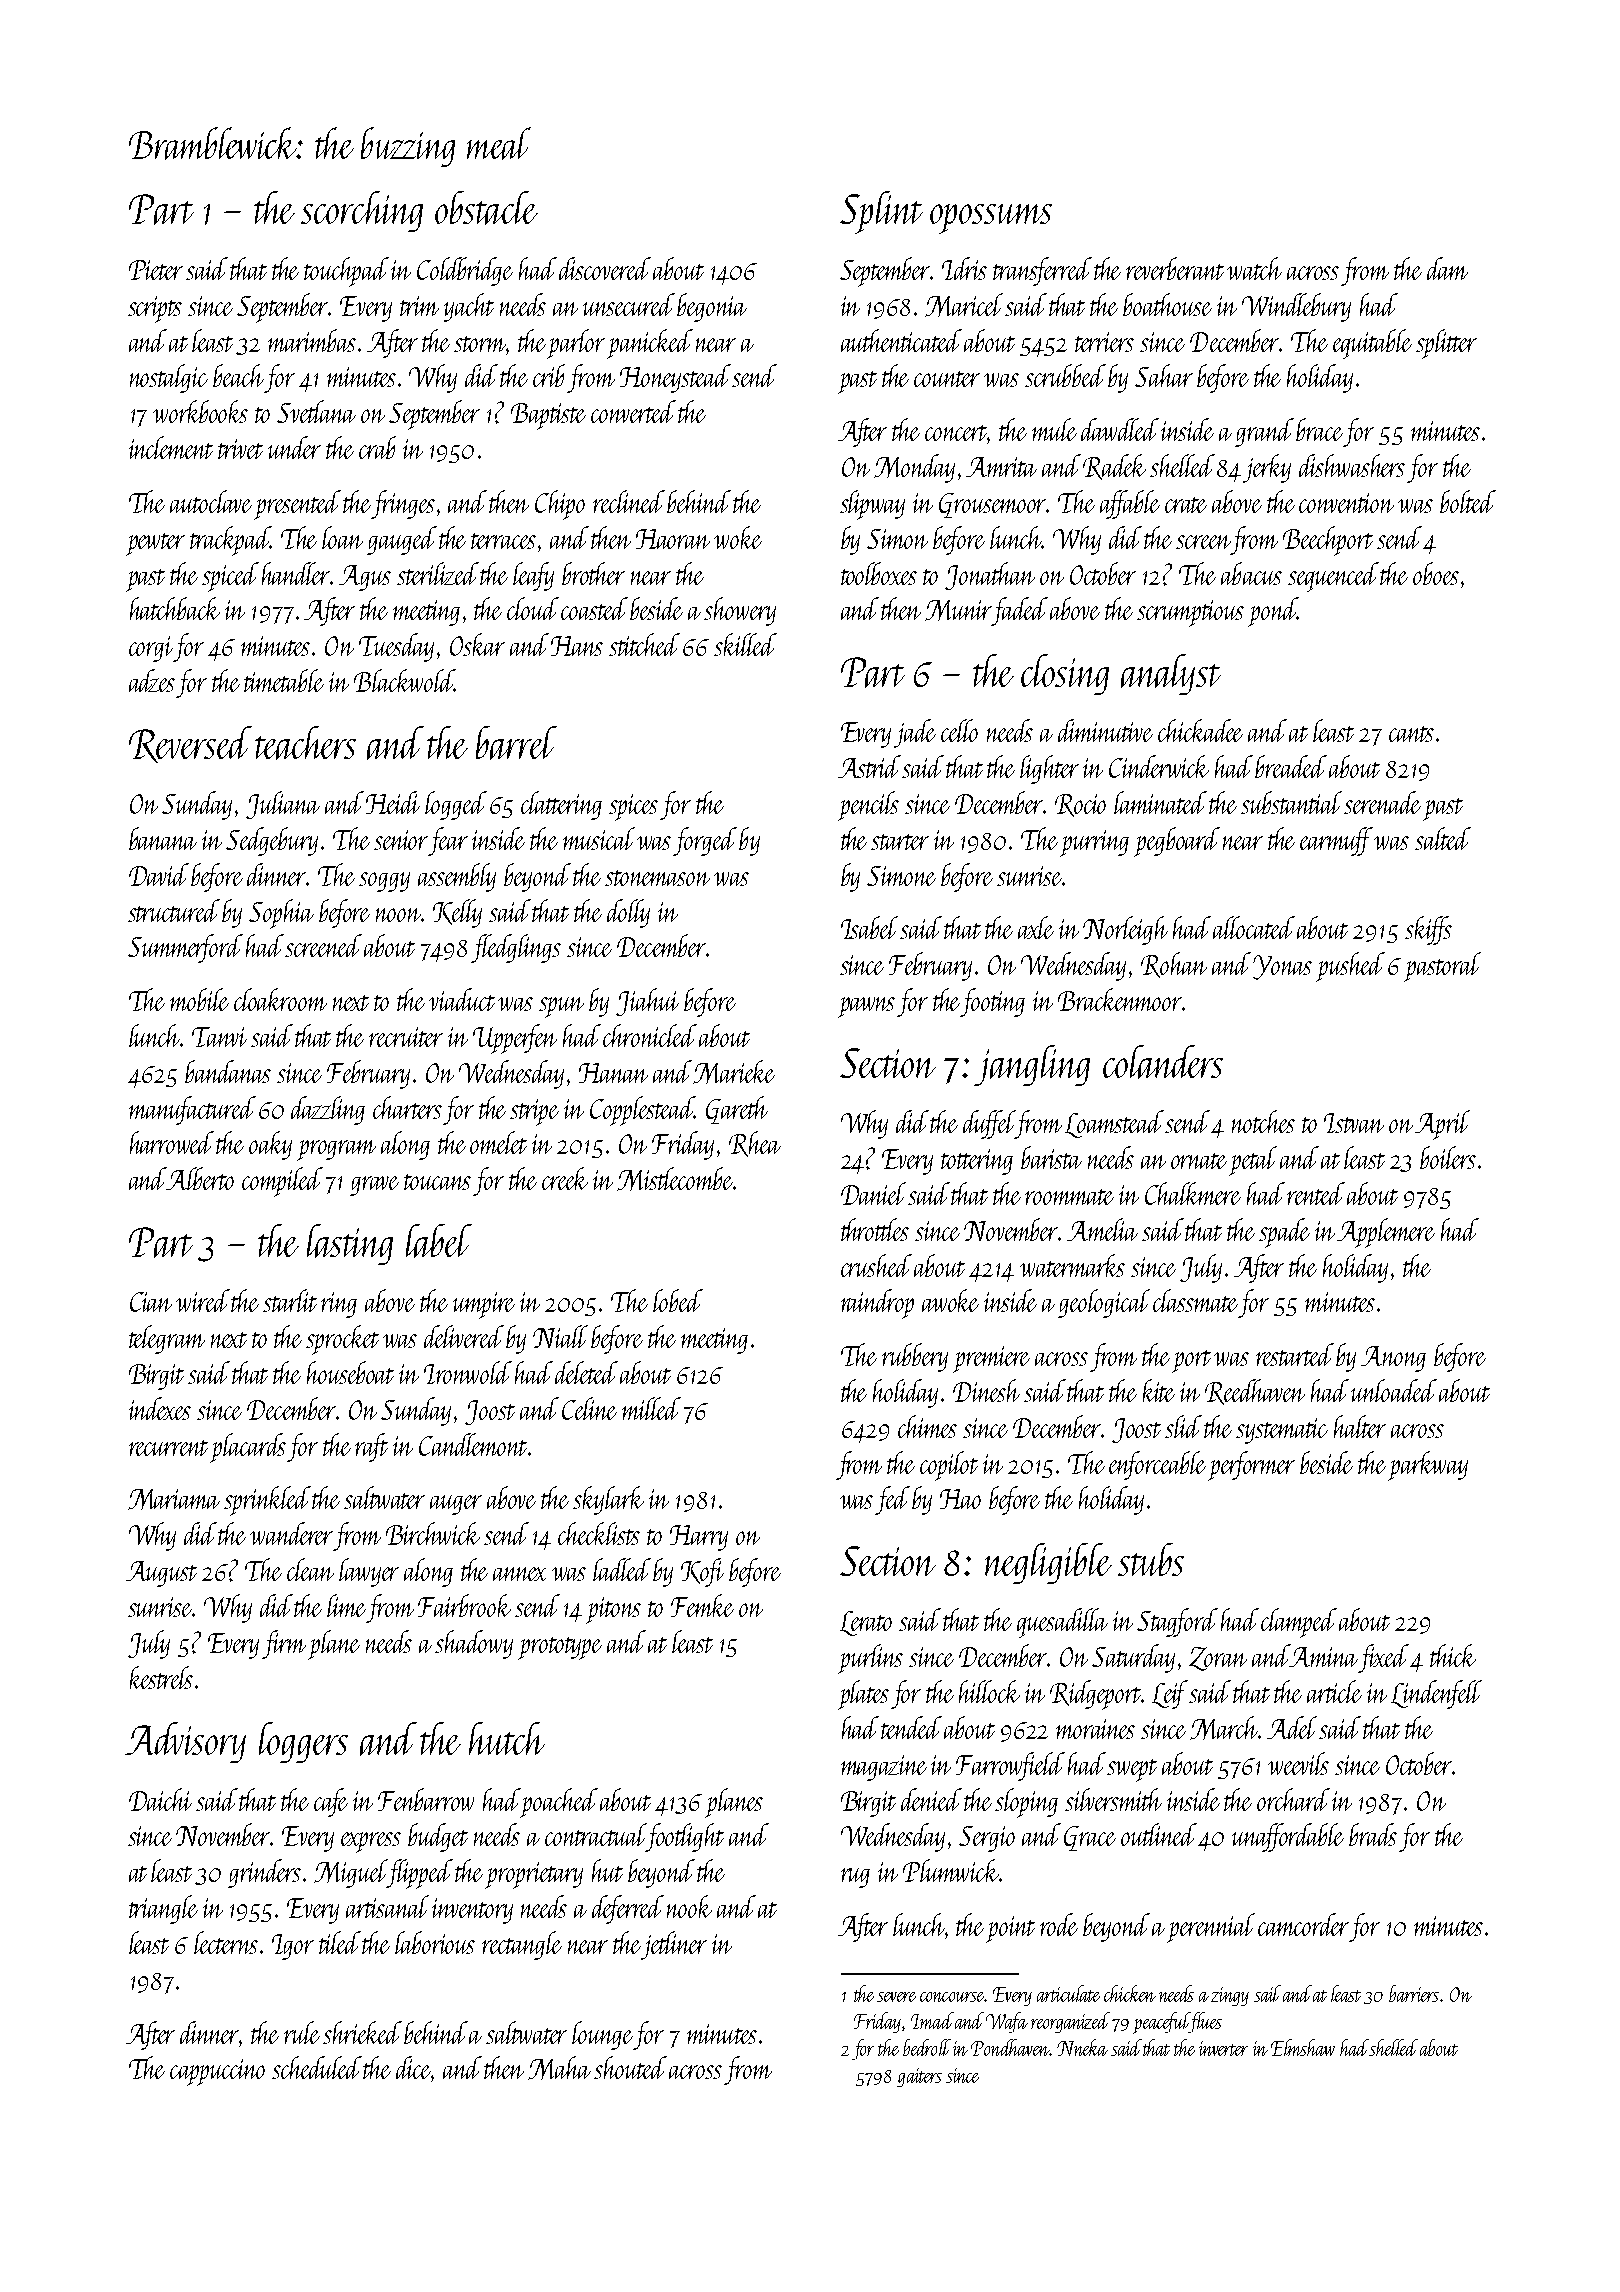 Image resolution: width=1620 pixels, height=2292 pixels. Describe the element at coordinates (486, 208) in the screenshot. I see `obstacle` at that location.
